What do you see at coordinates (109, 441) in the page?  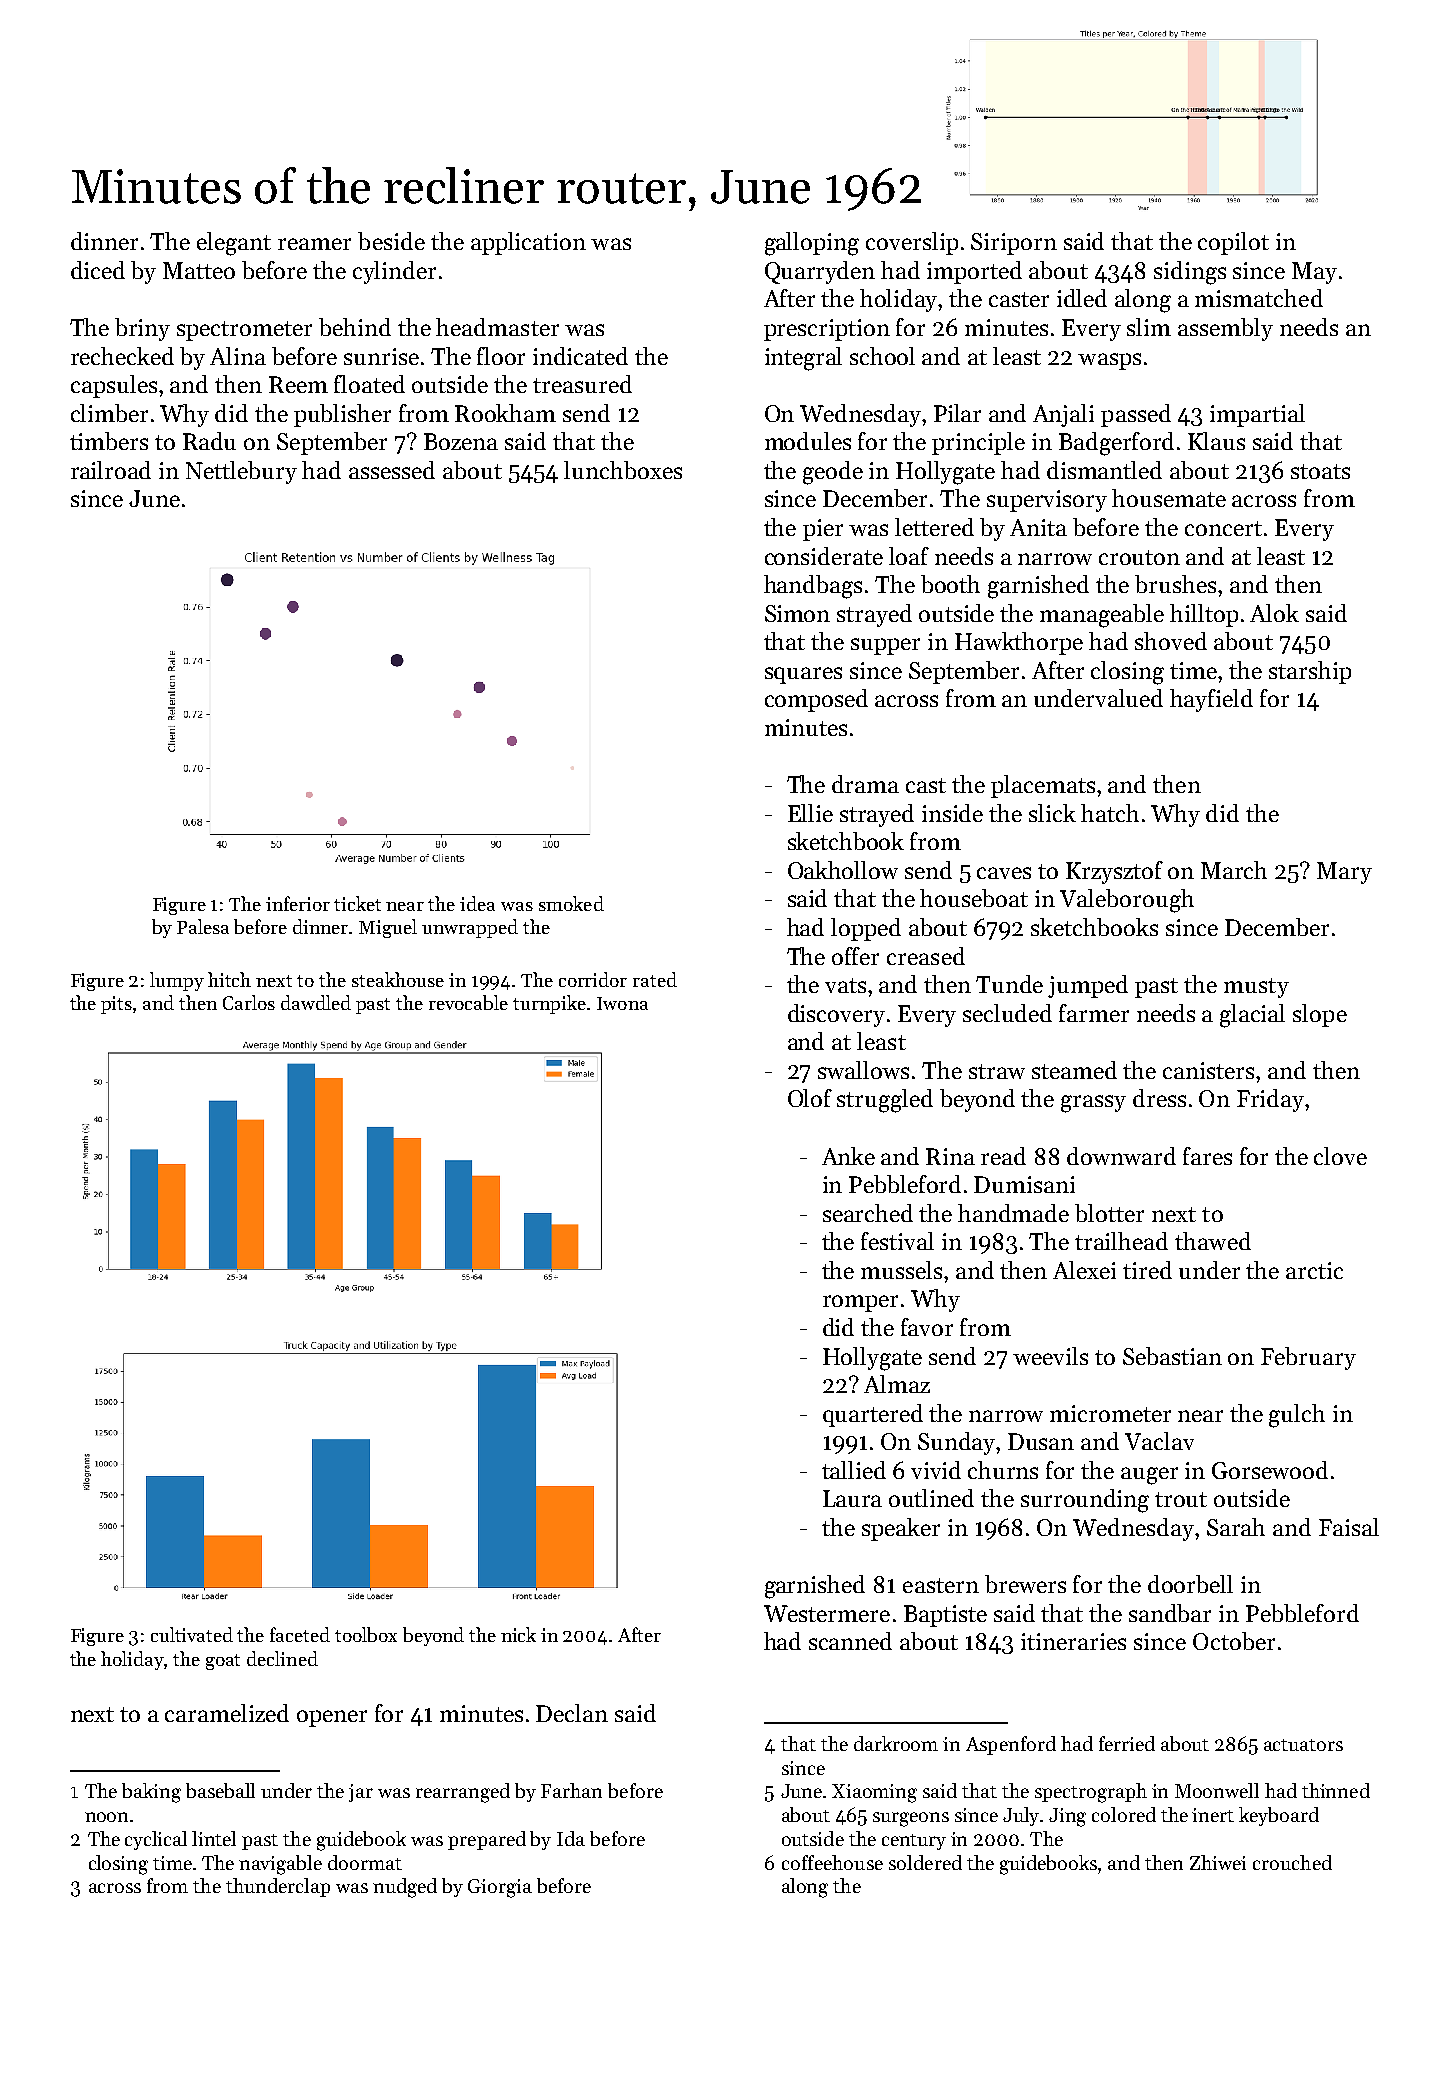 I see `timbers` at bounding box center [109, 441].
